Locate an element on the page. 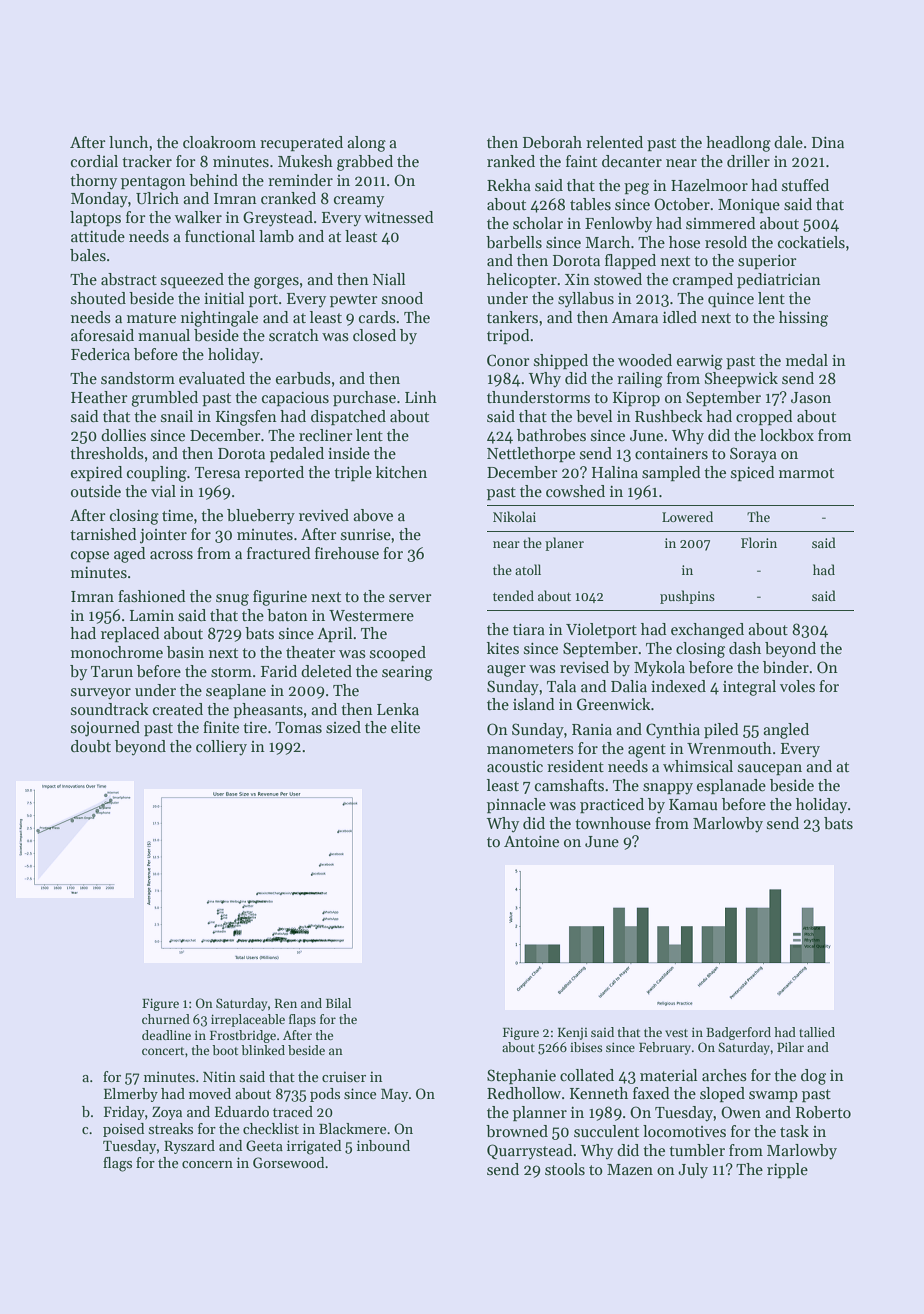 This document has width=924, height=1314. Westermere is located at coordinates (371, 616).
